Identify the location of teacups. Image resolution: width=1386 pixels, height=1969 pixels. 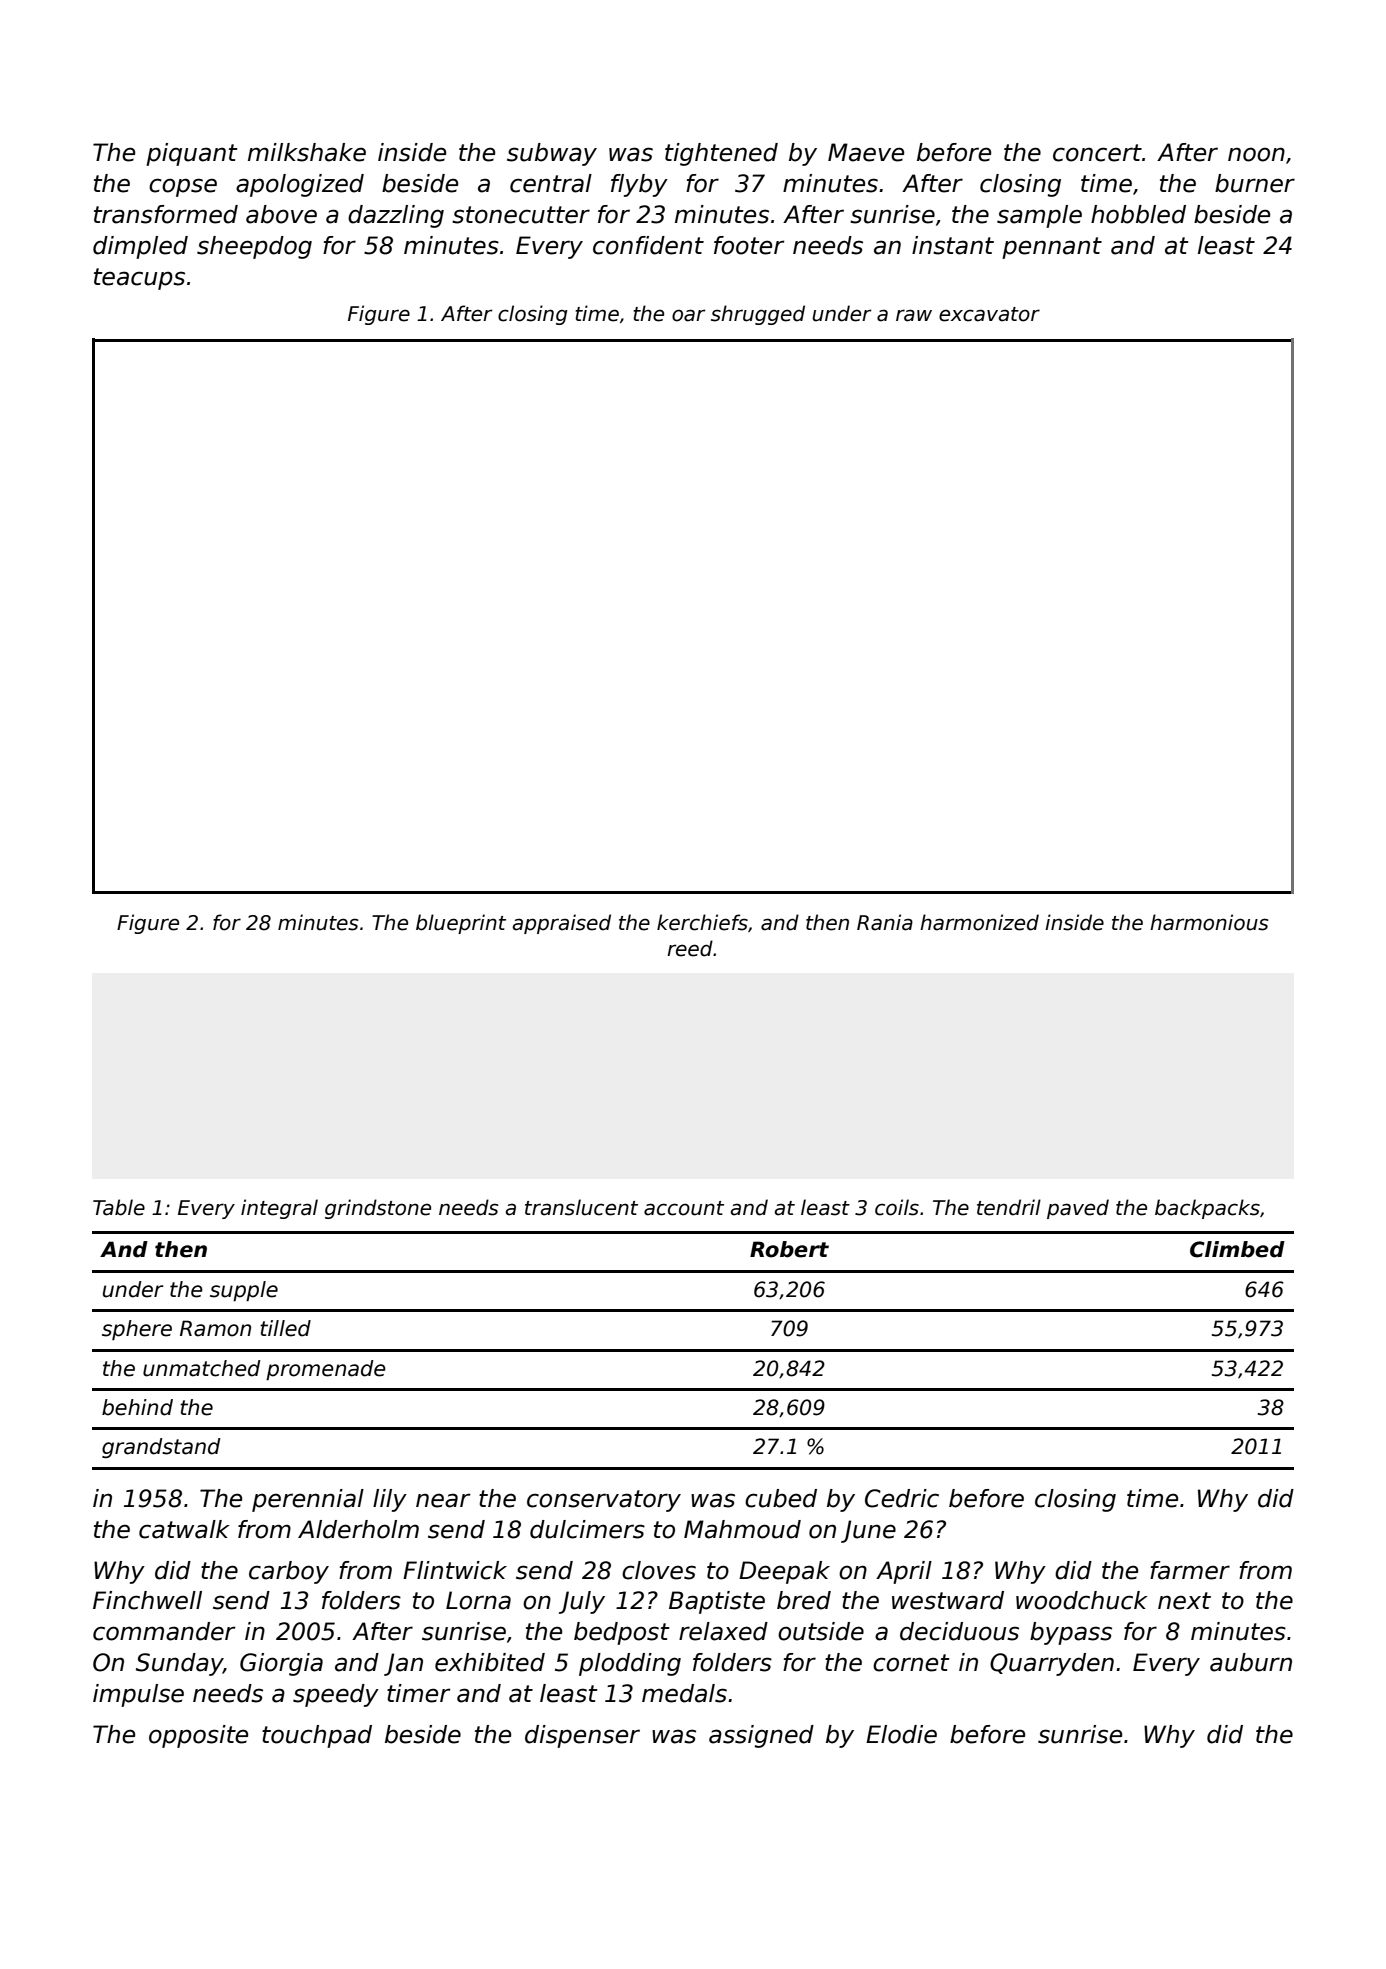
(139, 279).
